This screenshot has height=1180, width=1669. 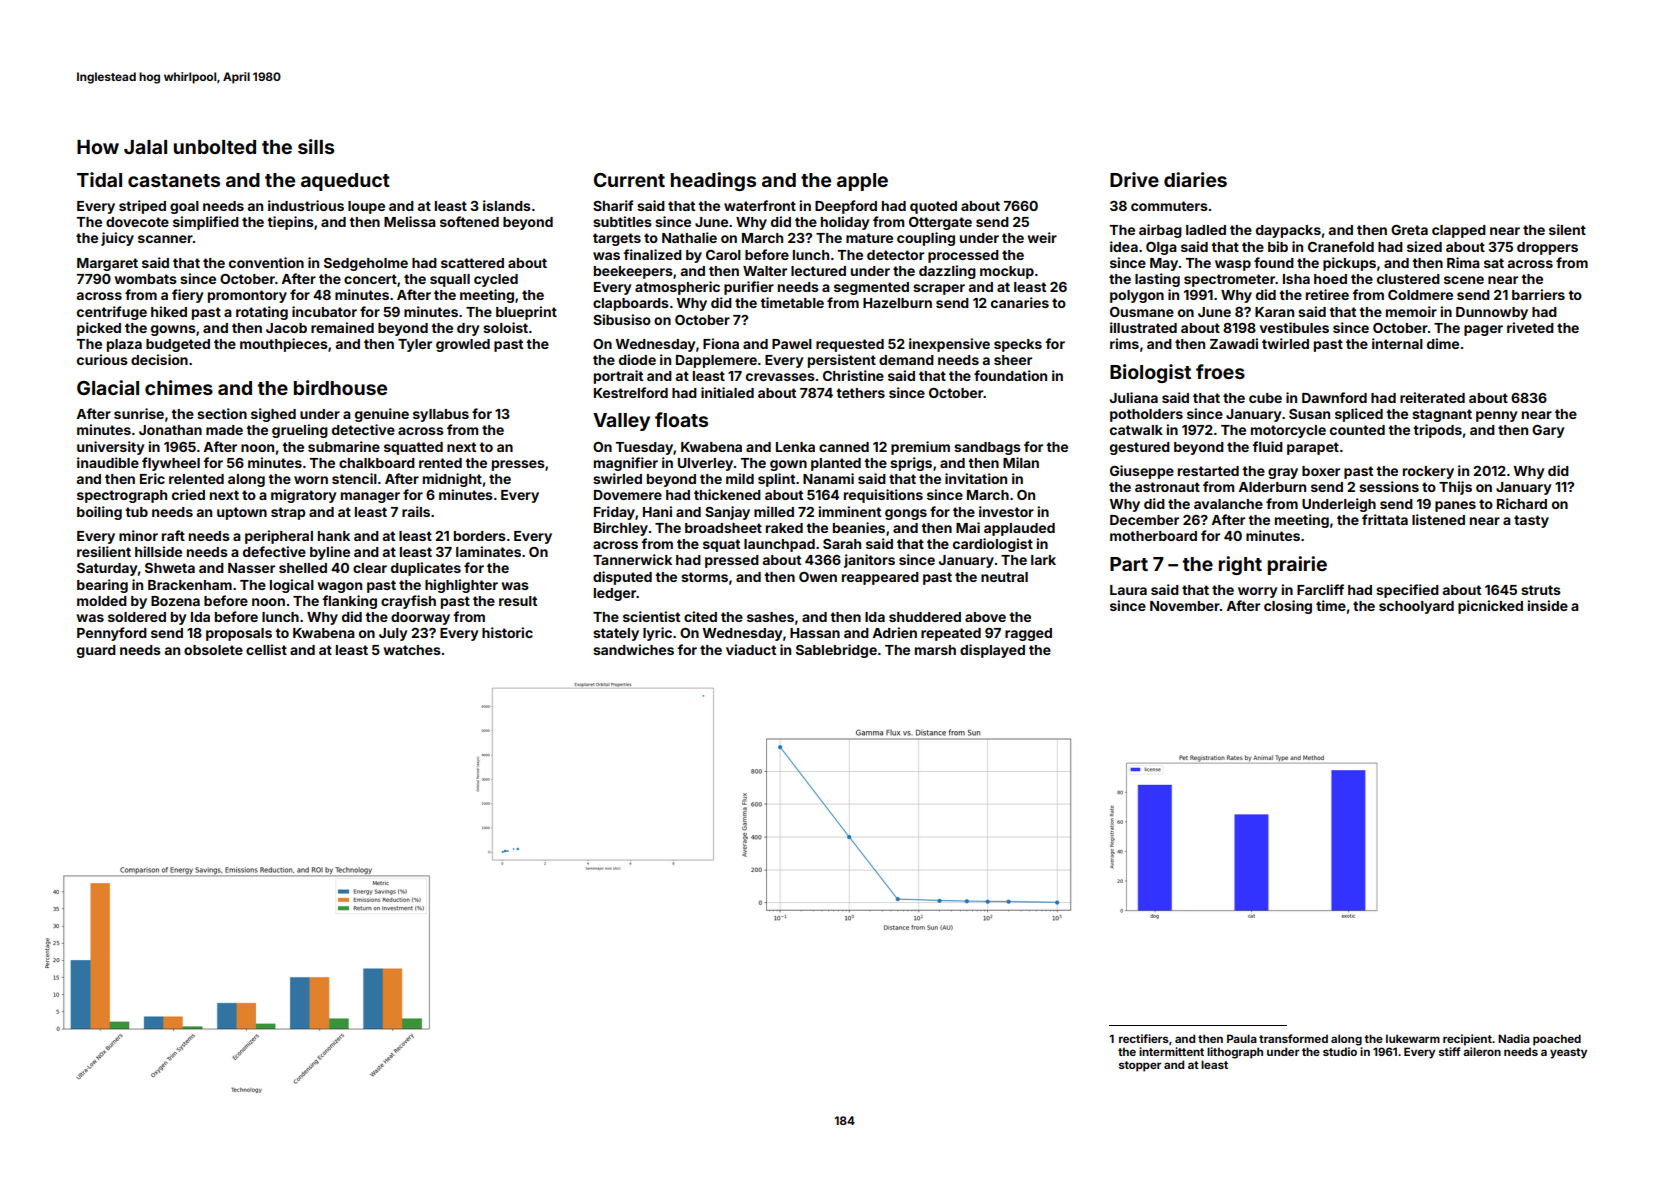 I want to click on displayed, so click(x=992, y=651).
